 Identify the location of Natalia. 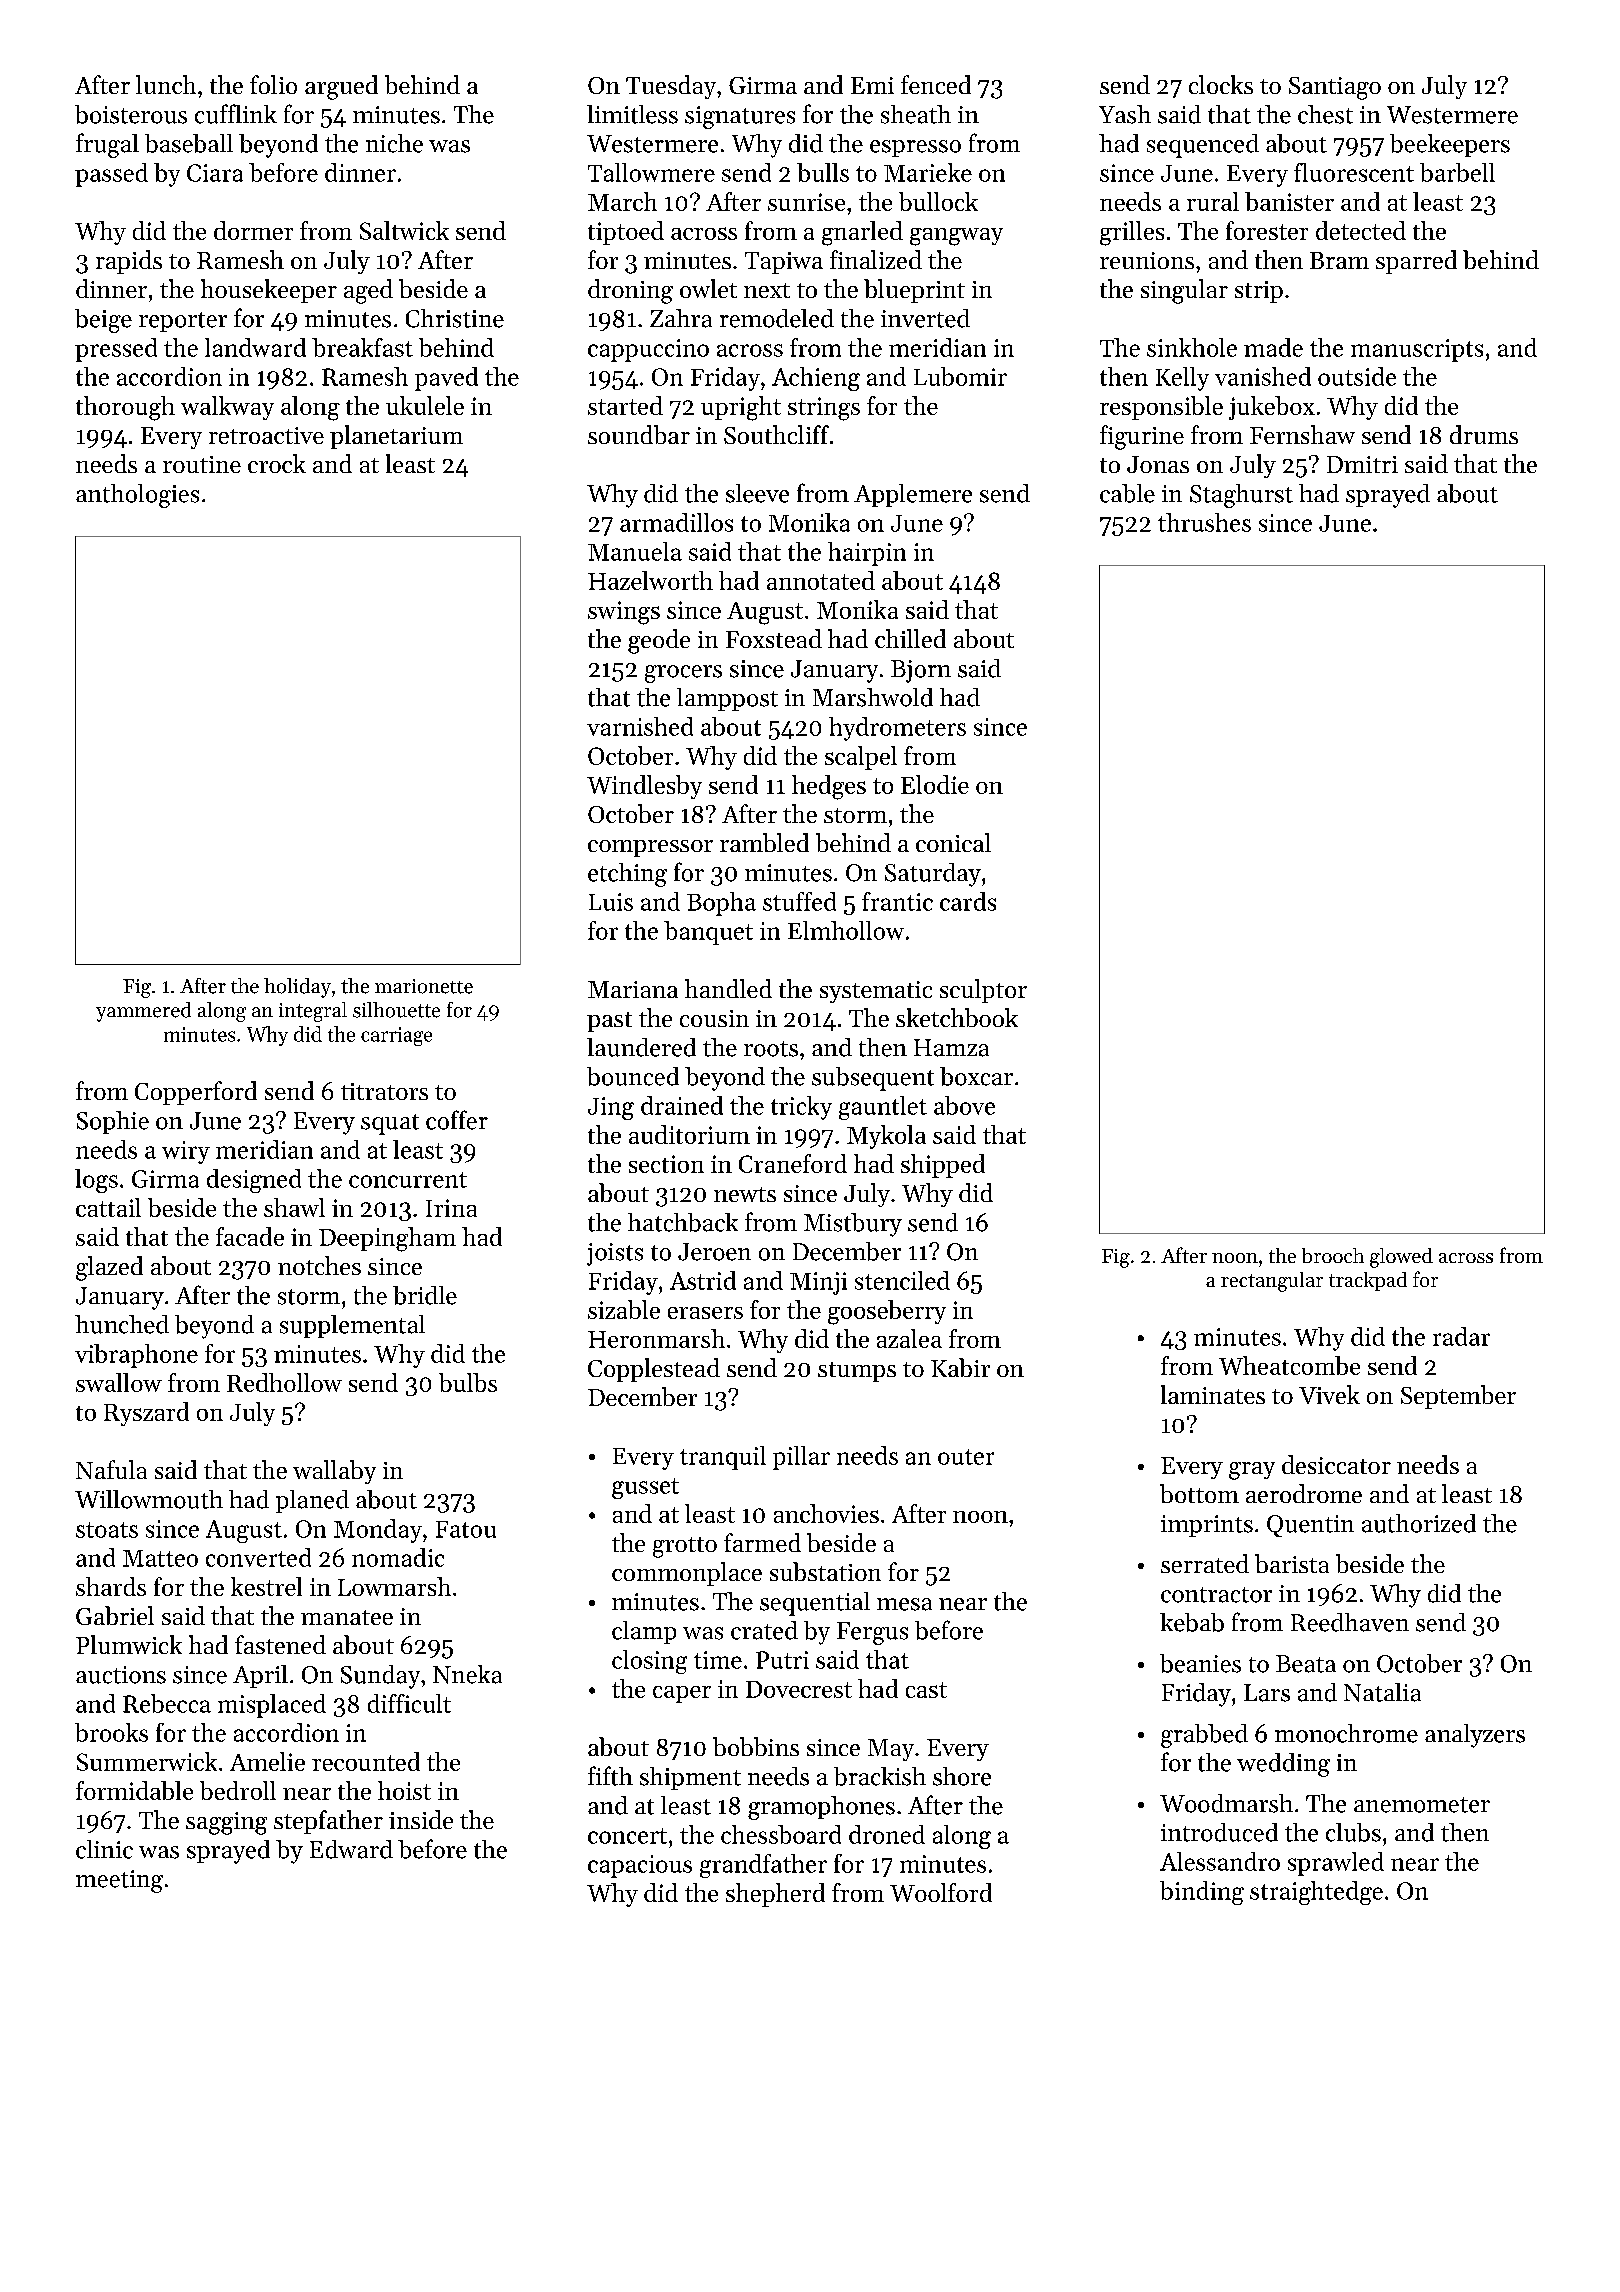
(1382, 1692).
